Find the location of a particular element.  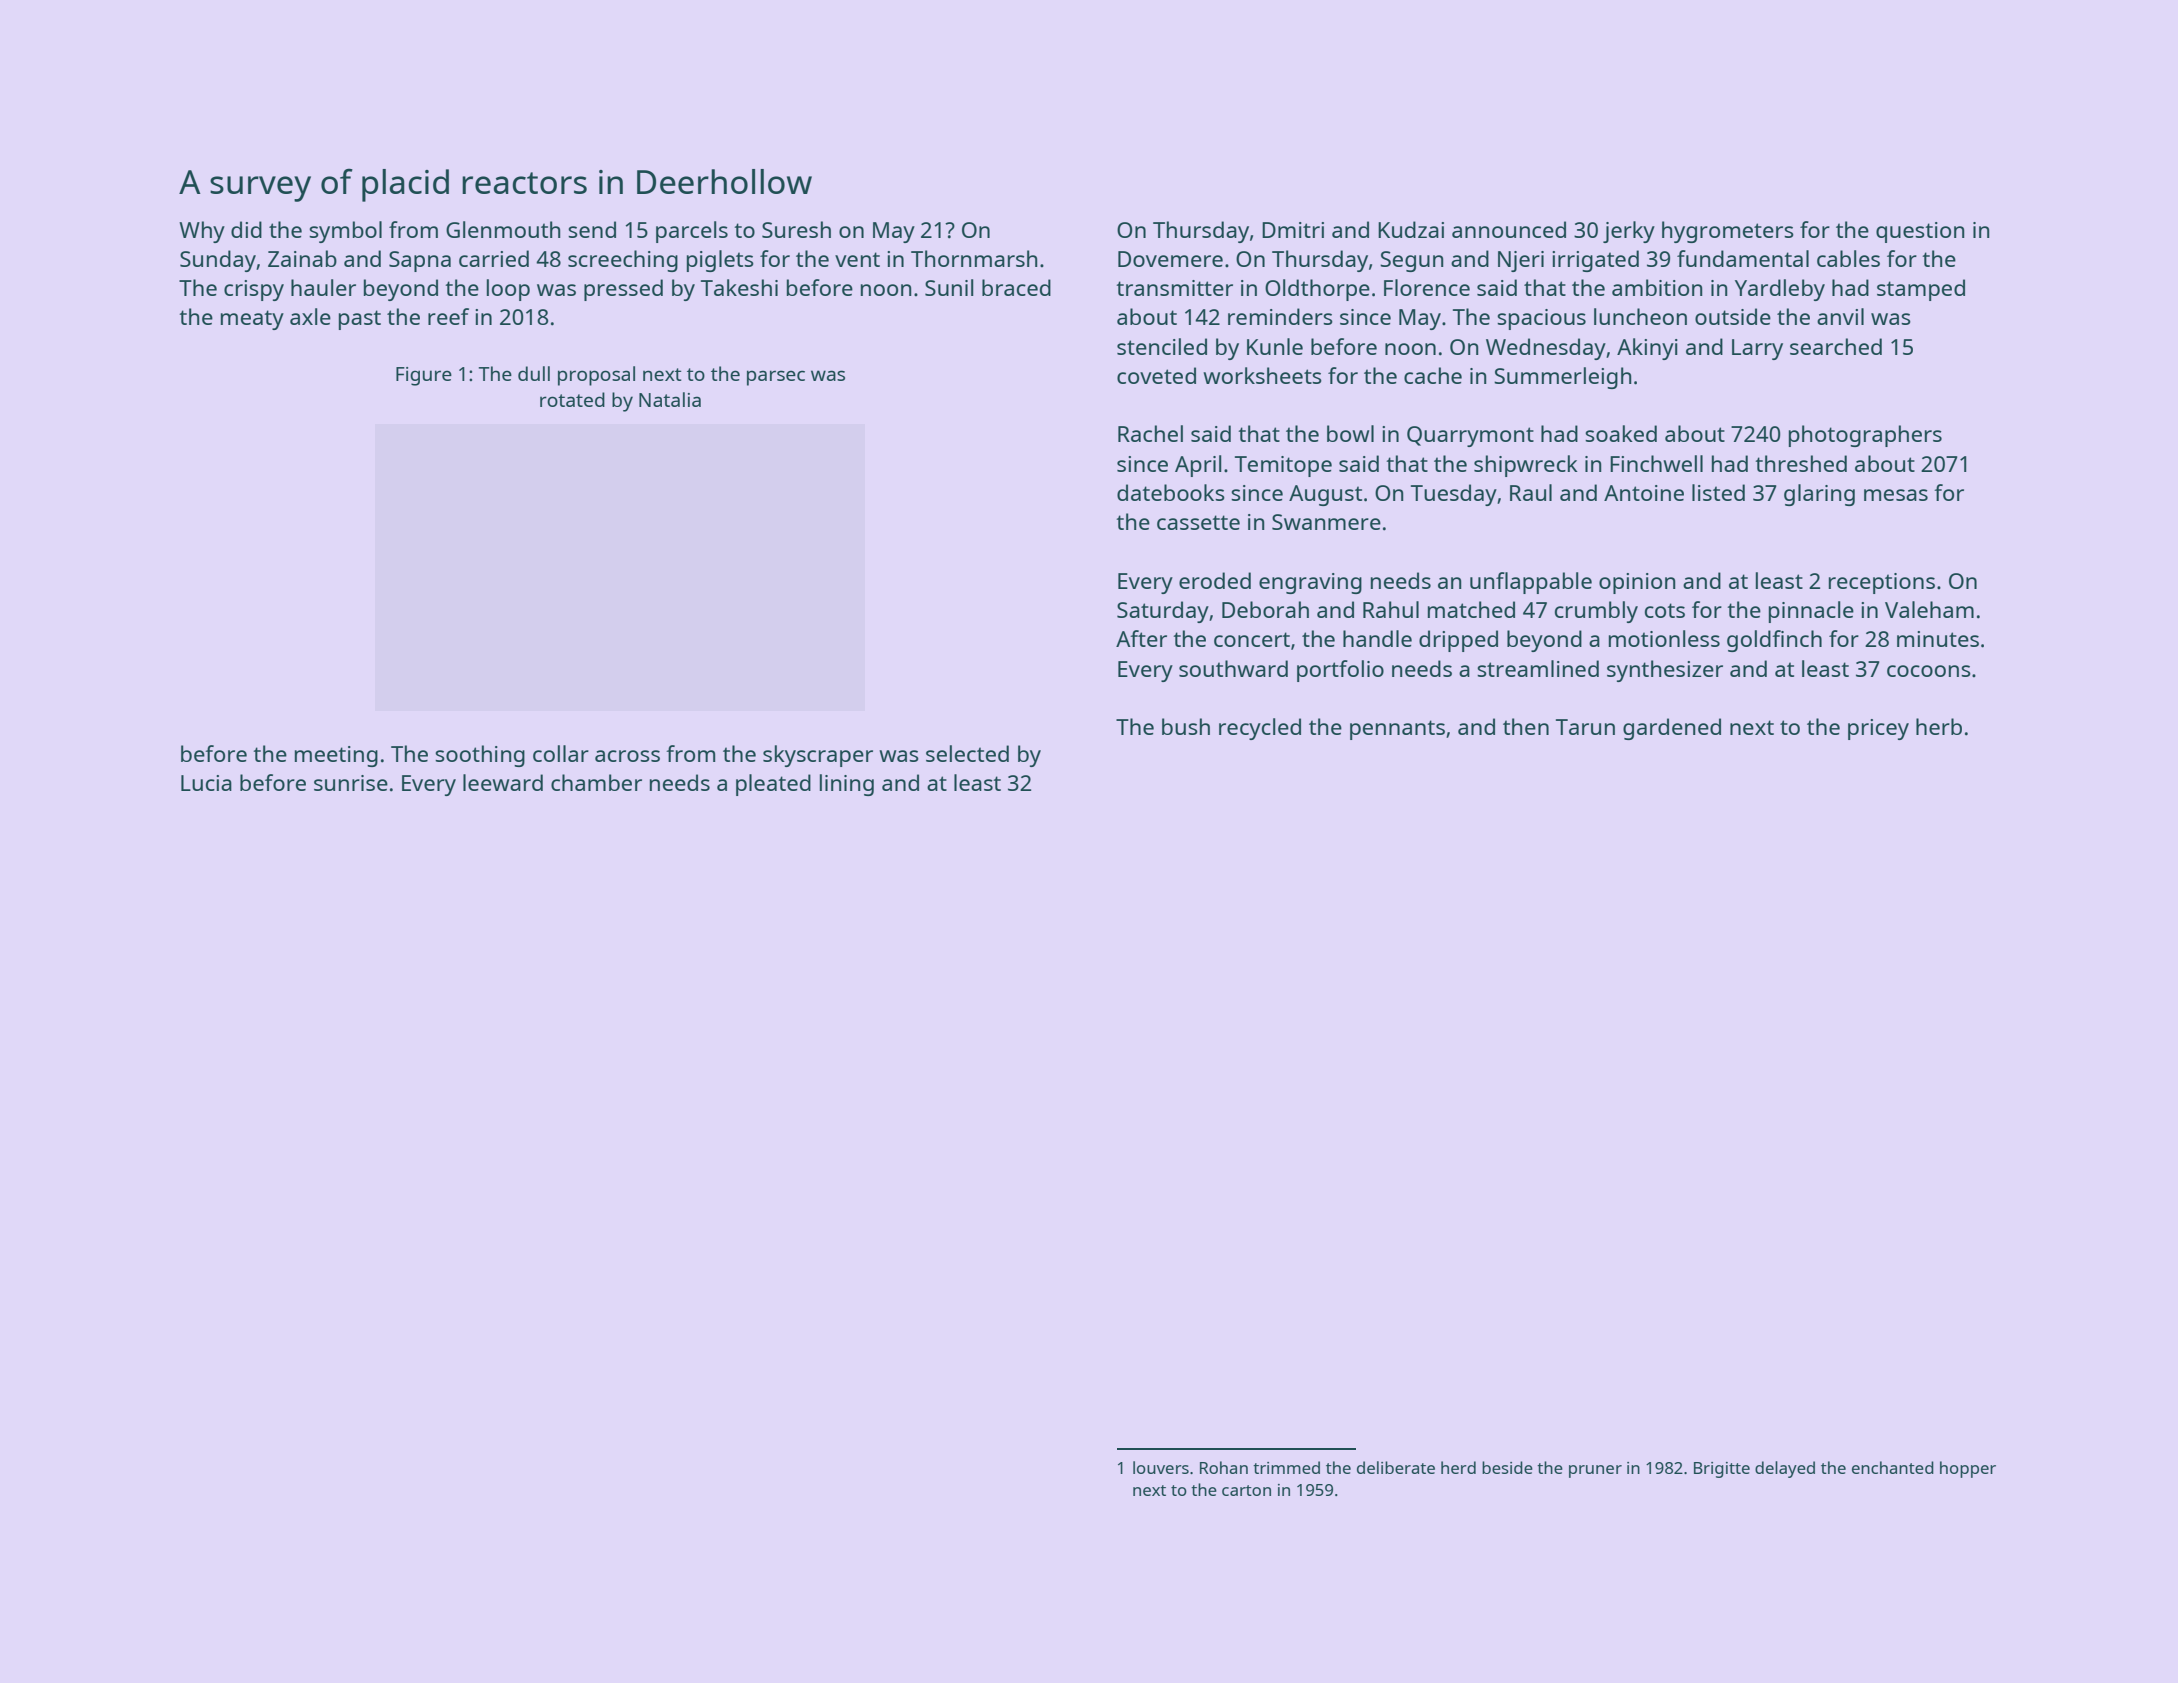

question is located at coordinates (1920, 232).
